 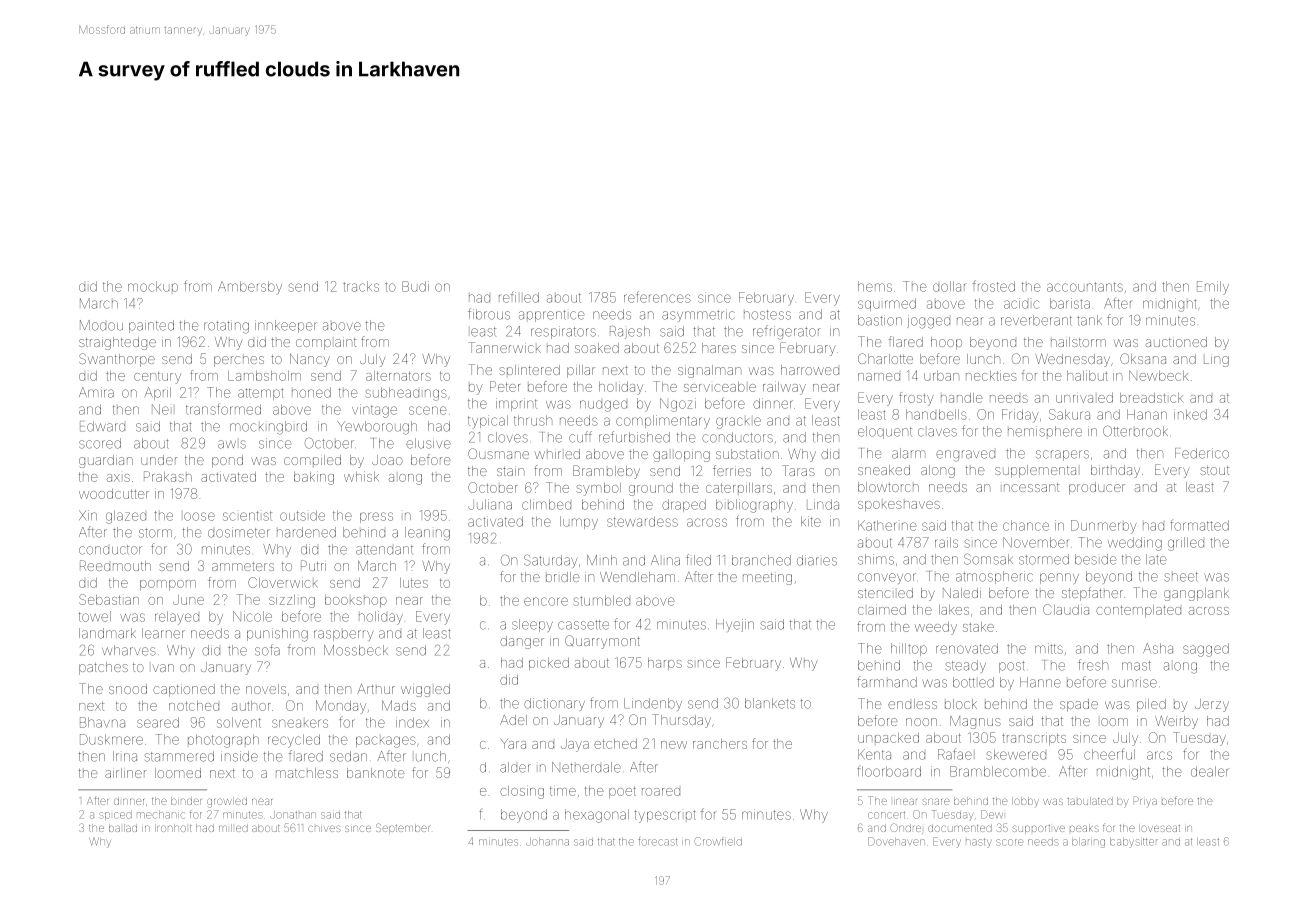 What do you see at coordinates (657, 297) in the screenshot?
I see `references` at bounding box center [657, 297].
